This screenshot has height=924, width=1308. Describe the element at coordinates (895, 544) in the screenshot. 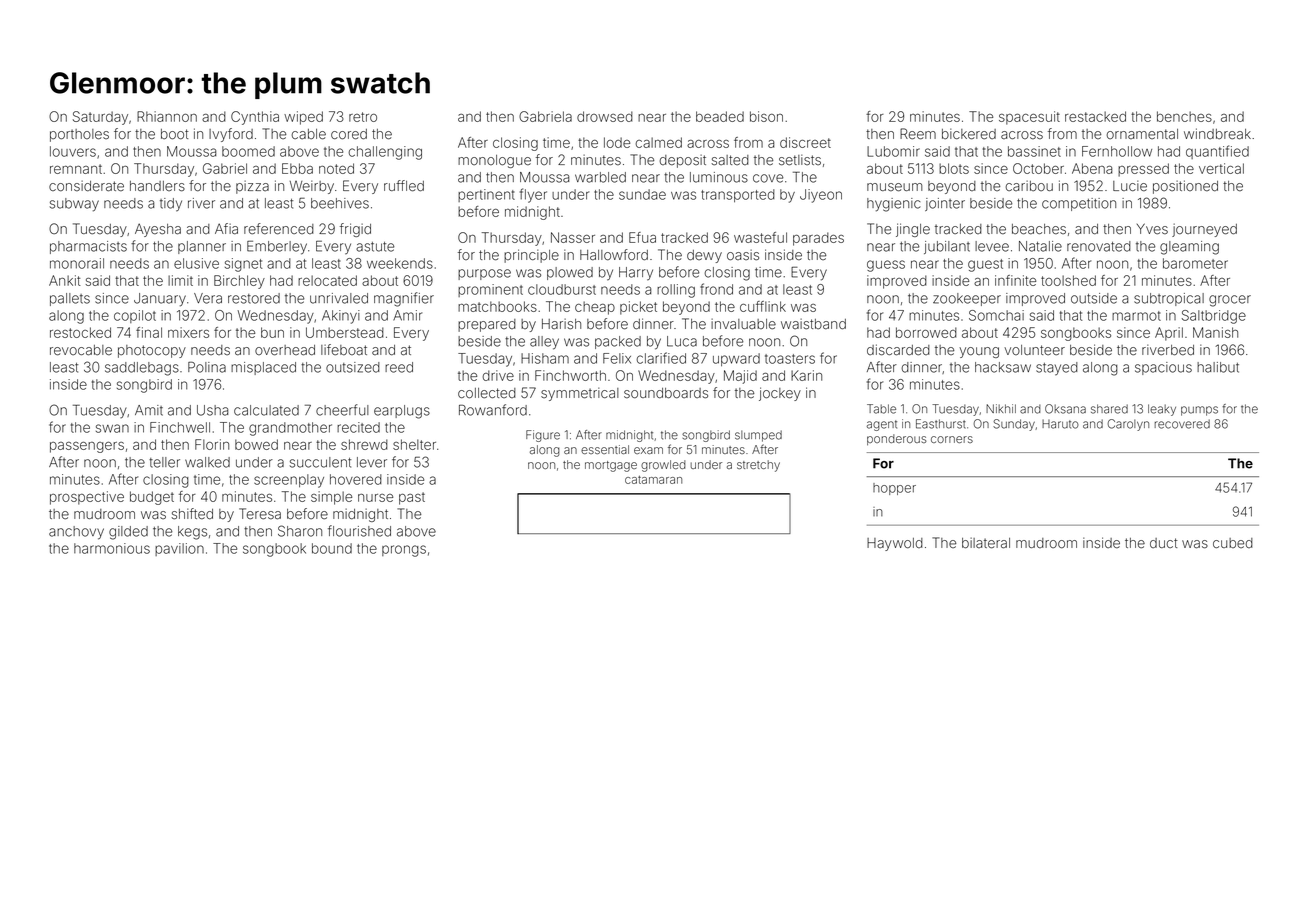

I see `Haywold` at that location.
